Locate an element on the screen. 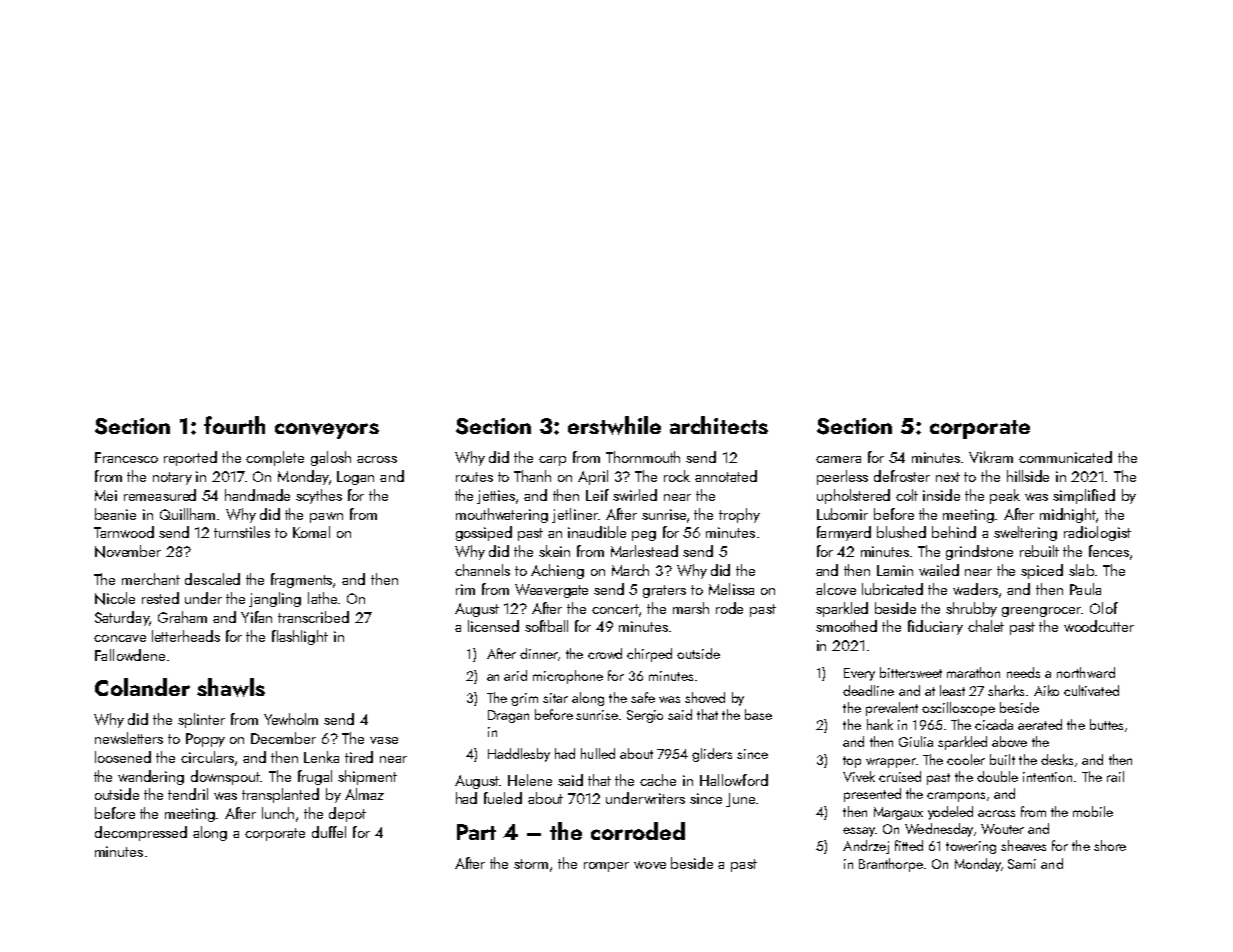  shawls is located at coordinates (231, 687).
